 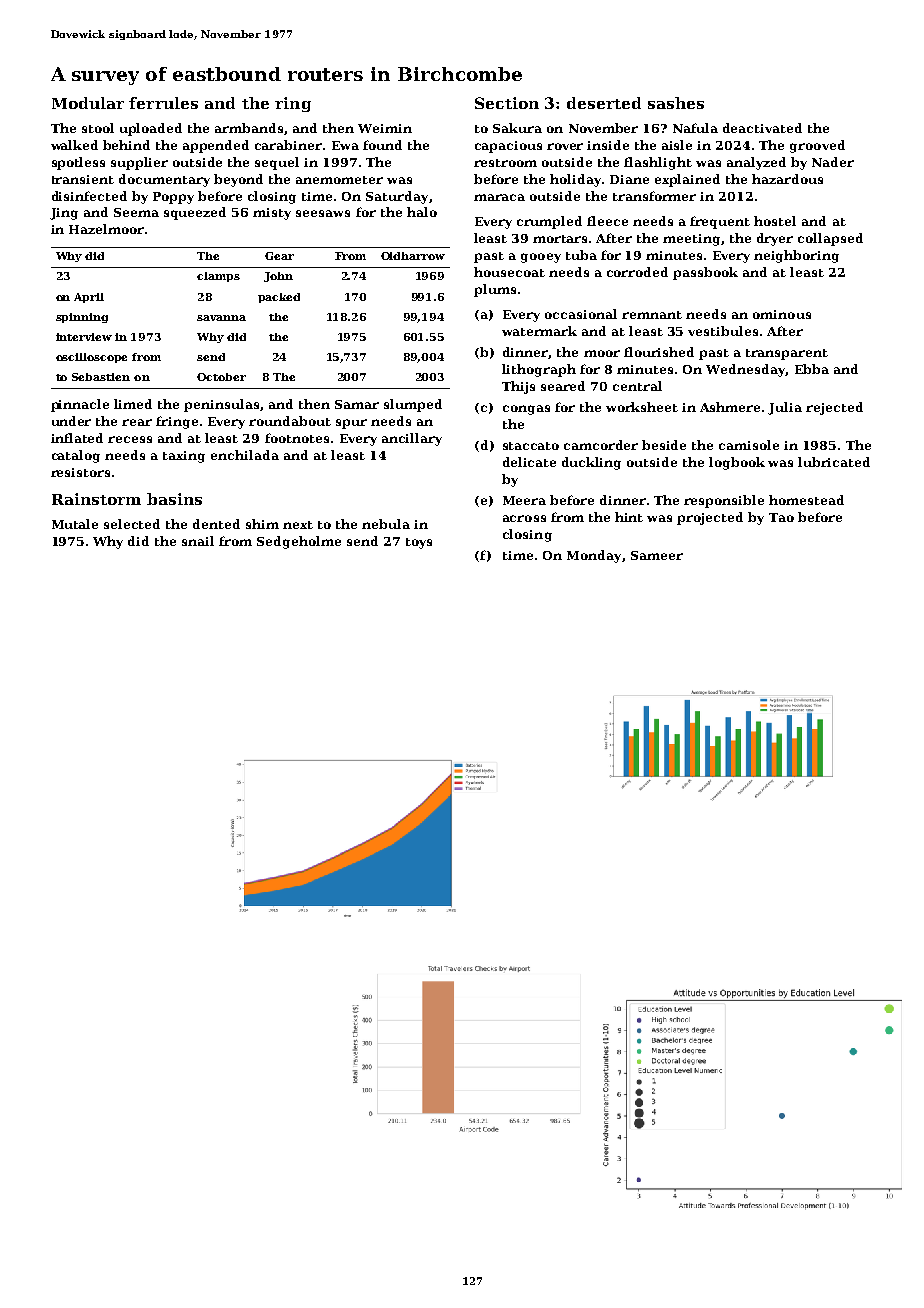 What do you see at coordinates (507, 103) in the page?
I see `Section` at bounding box center [507, 103].
